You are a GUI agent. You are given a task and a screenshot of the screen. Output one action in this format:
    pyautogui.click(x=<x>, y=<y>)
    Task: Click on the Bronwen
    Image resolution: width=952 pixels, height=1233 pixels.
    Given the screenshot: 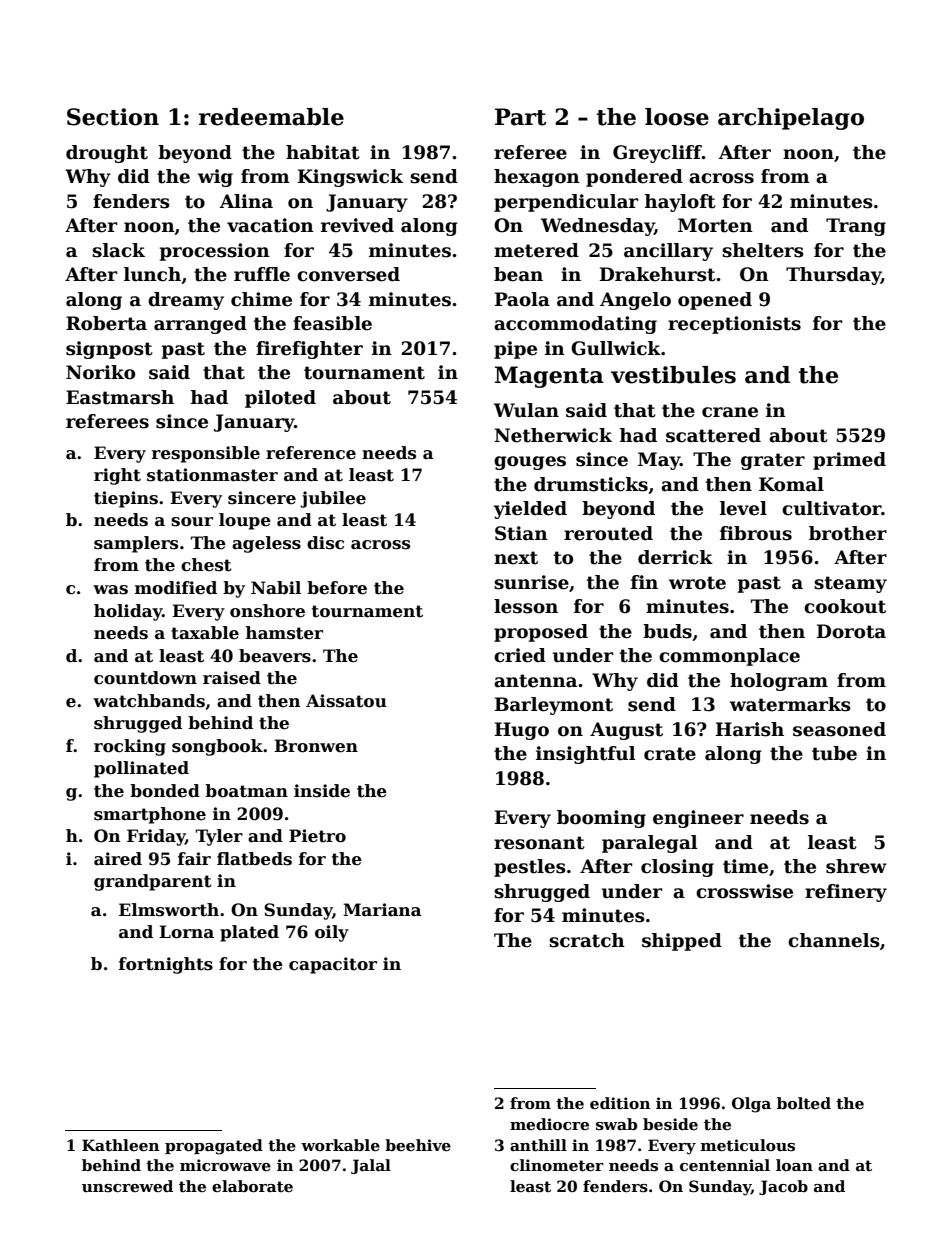 What is the action you would take?
    pyautogui.click(x=316, y=746)
